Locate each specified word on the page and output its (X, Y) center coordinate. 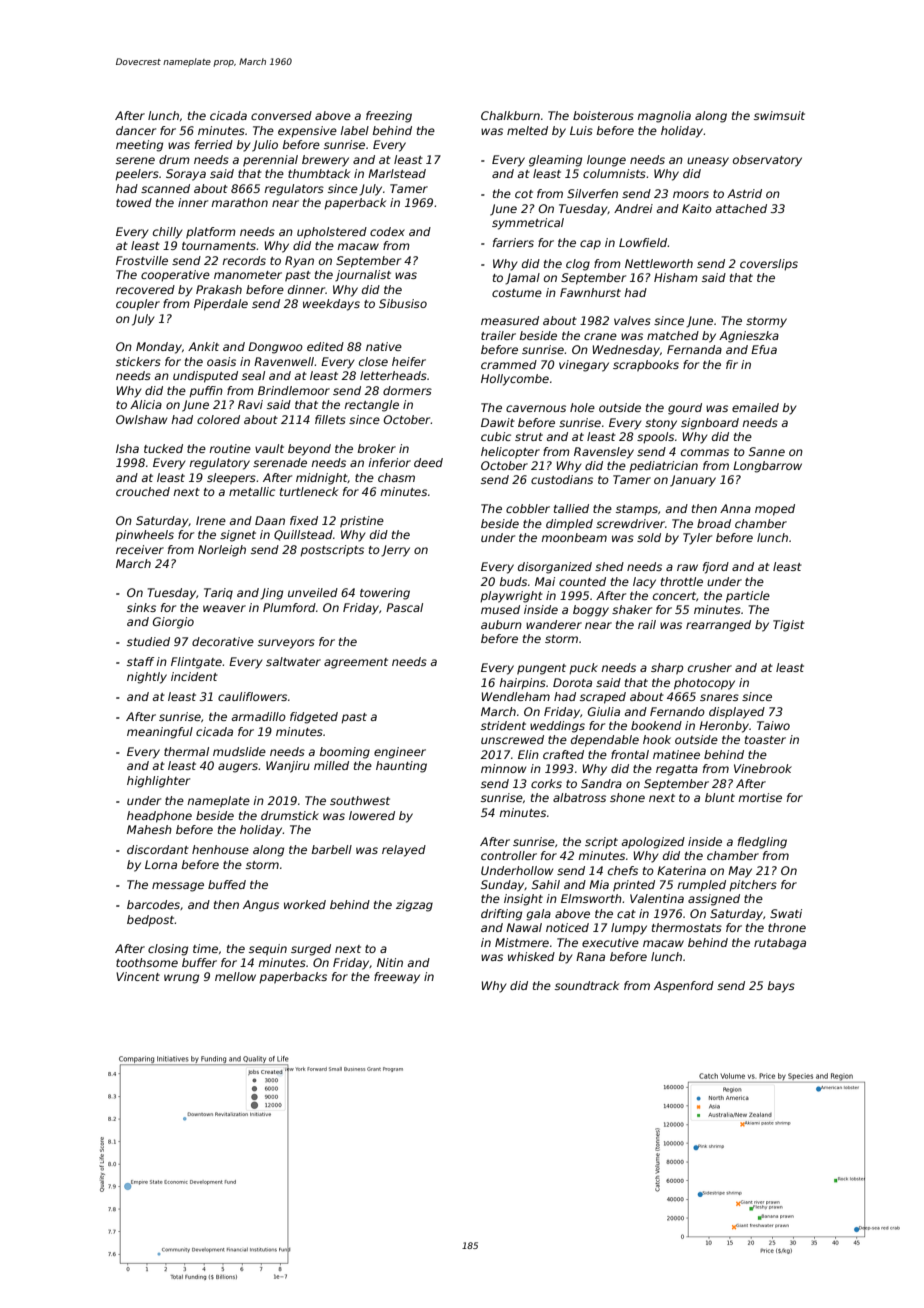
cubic (496, 436)
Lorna (161, 864)
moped (775, 510)
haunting (401, 767)
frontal (630, 754)
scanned (165, 188)
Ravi (250, 404)
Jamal (522, 279)
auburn (501, 624)
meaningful (160, 733)
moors (691, 194)
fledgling (762, 843)
